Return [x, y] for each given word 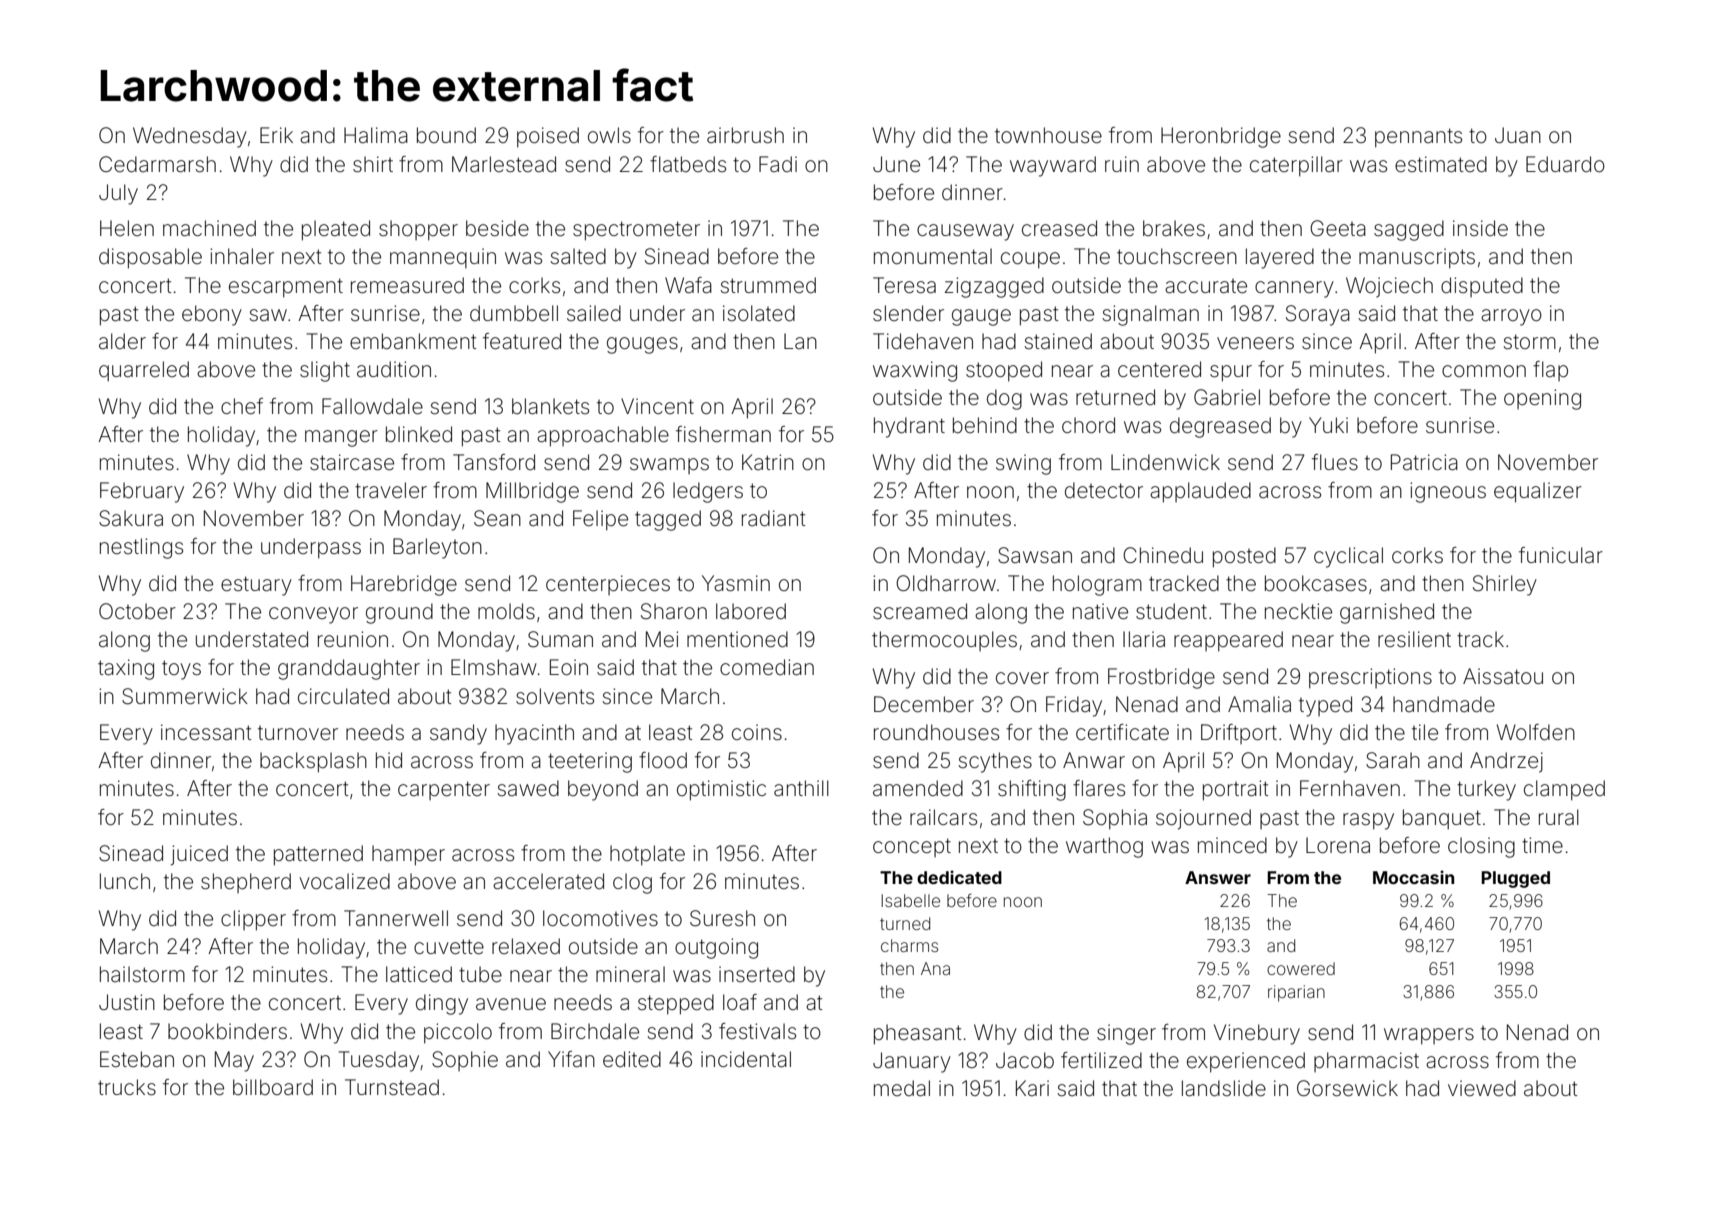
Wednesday [190, 137]
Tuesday [378, 1061]
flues [1335, 462]
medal [902, 1088]
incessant [206, 732]
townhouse [1048, 135]
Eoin [569, 667]
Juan [1518, 135]
